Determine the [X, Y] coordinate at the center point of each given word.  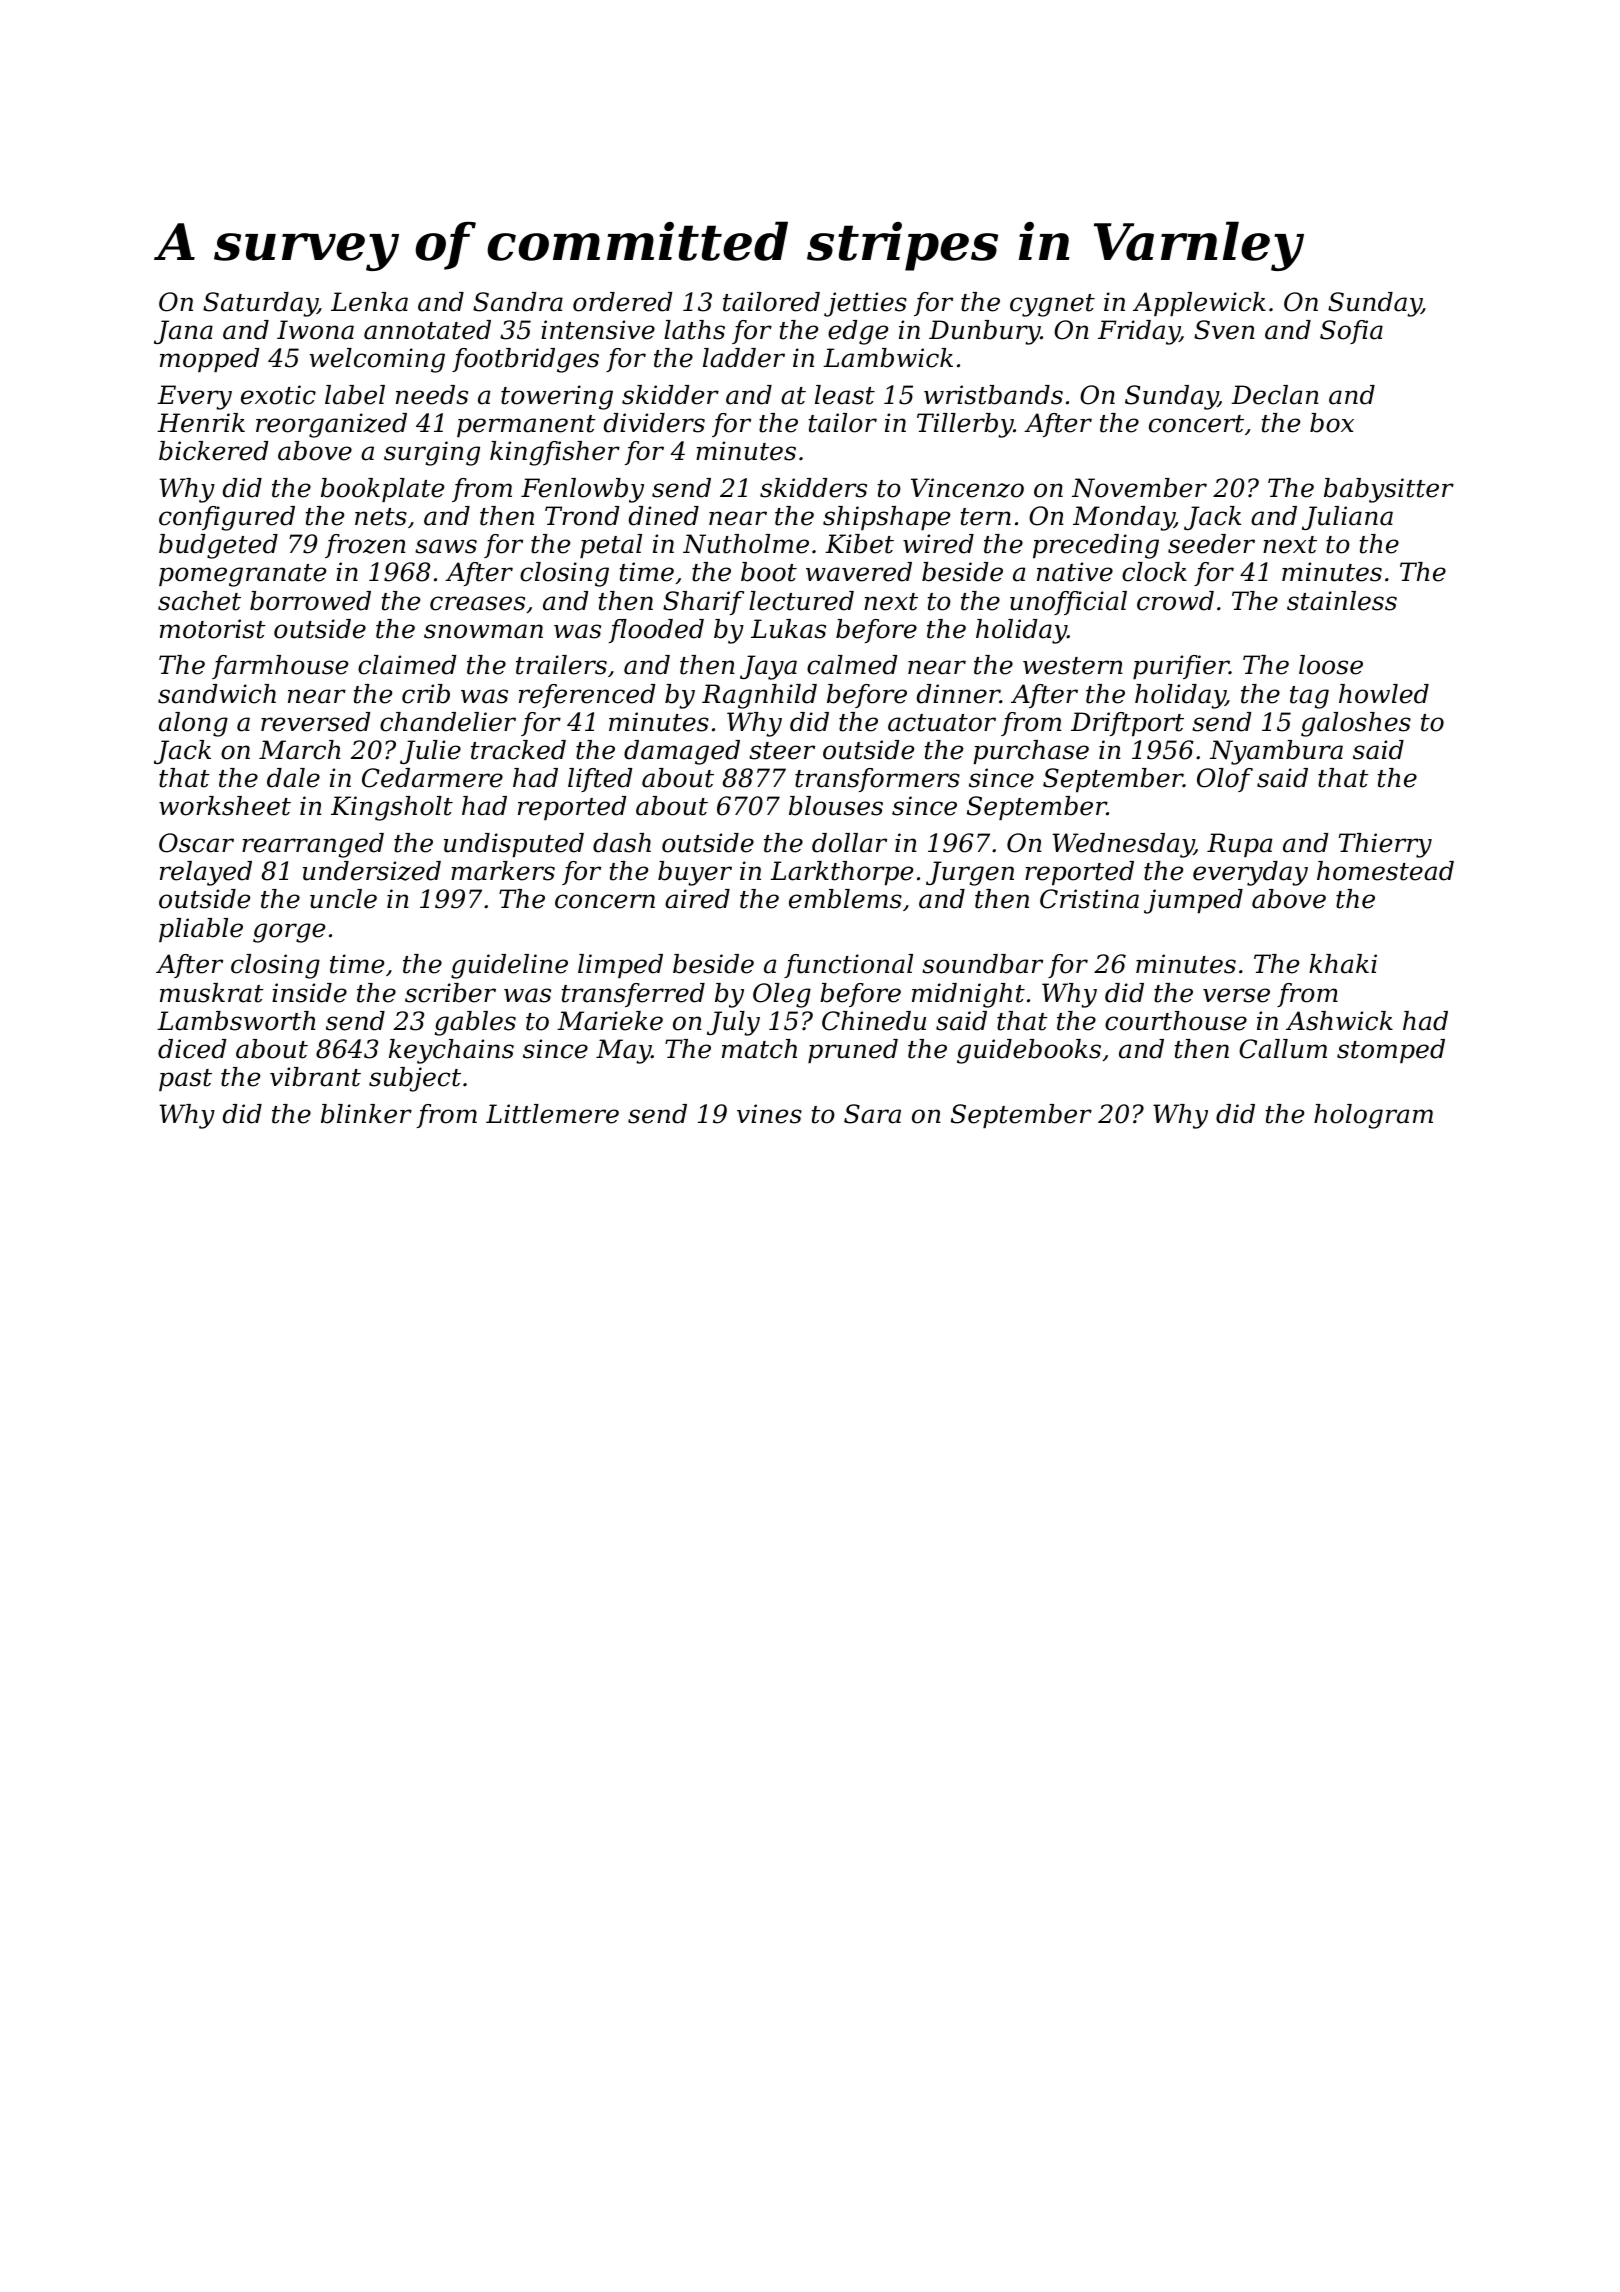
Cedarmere [432, 778]
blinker [366, 1114]
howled [1384, 694]
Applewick [1199, 304]
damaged [682, 752]
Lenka [369, 302]
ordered [622, 302]
